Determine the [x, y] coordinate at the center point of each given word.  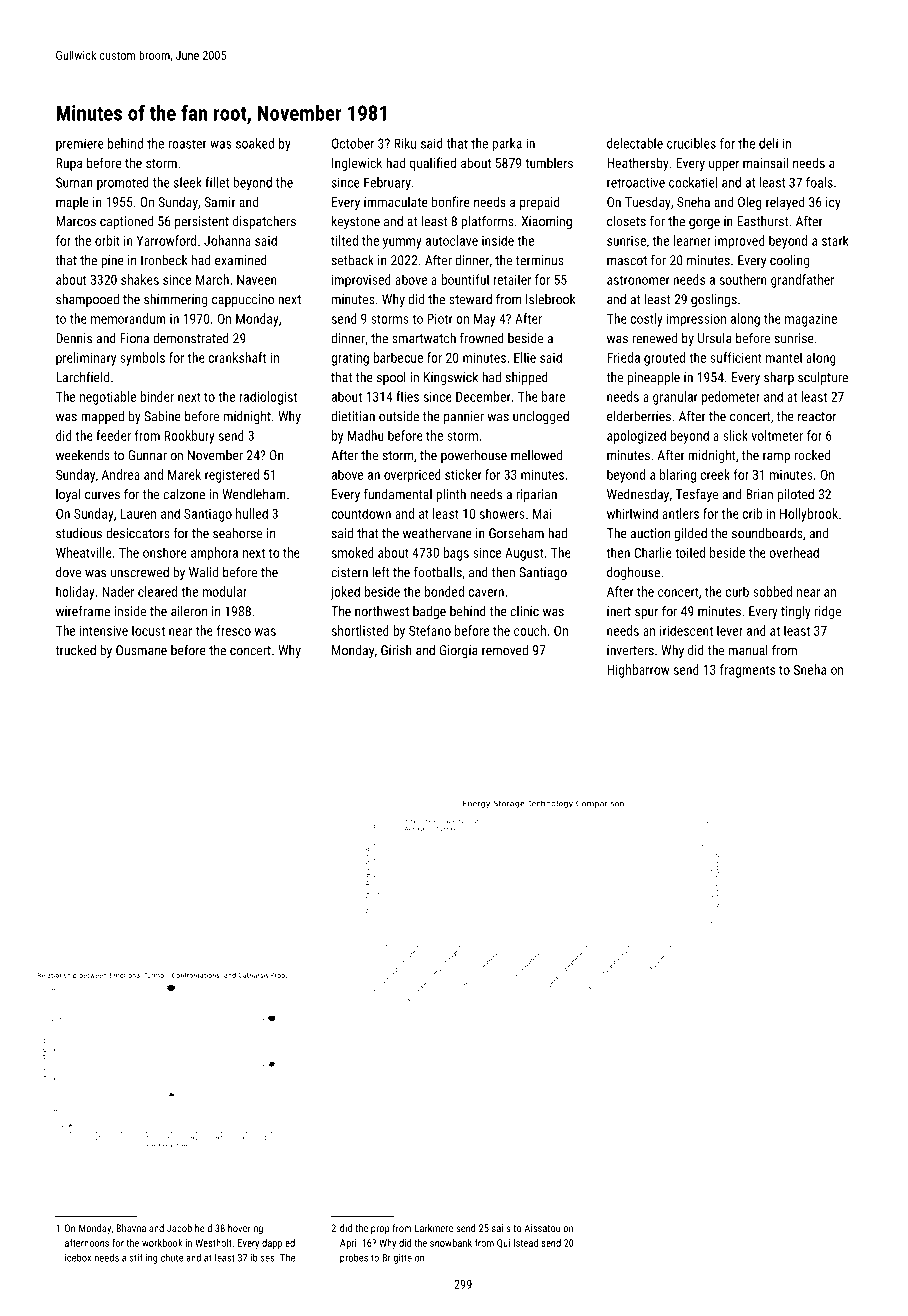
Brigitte [397, 1259]
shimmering [175, 300]
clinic [524, 611]
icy [833, 203]
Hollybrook [809, 515]
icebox [78, 1257]
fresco [234, 630]
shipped [527, 378]
